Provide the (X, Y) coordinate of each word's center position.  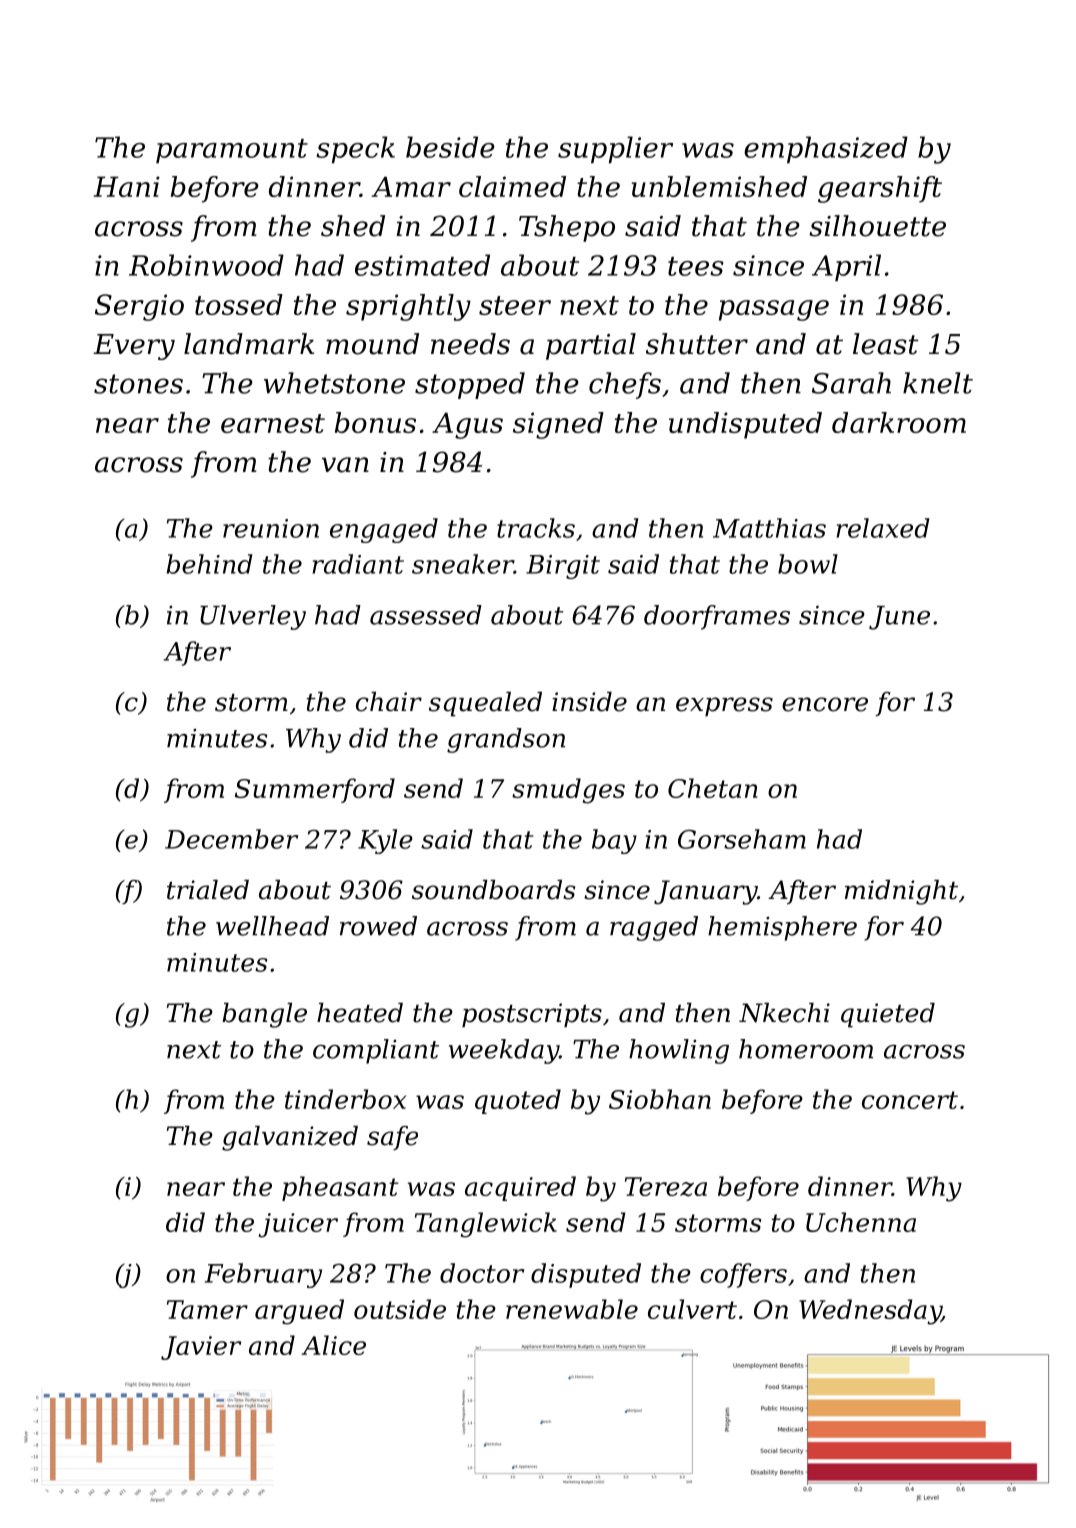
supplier (615, 149)
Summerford (315, 790)
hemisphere (782, 928)
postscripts (532, 1015)
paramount (232, 151)
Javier (201, 1348)
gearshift (880, 189)
